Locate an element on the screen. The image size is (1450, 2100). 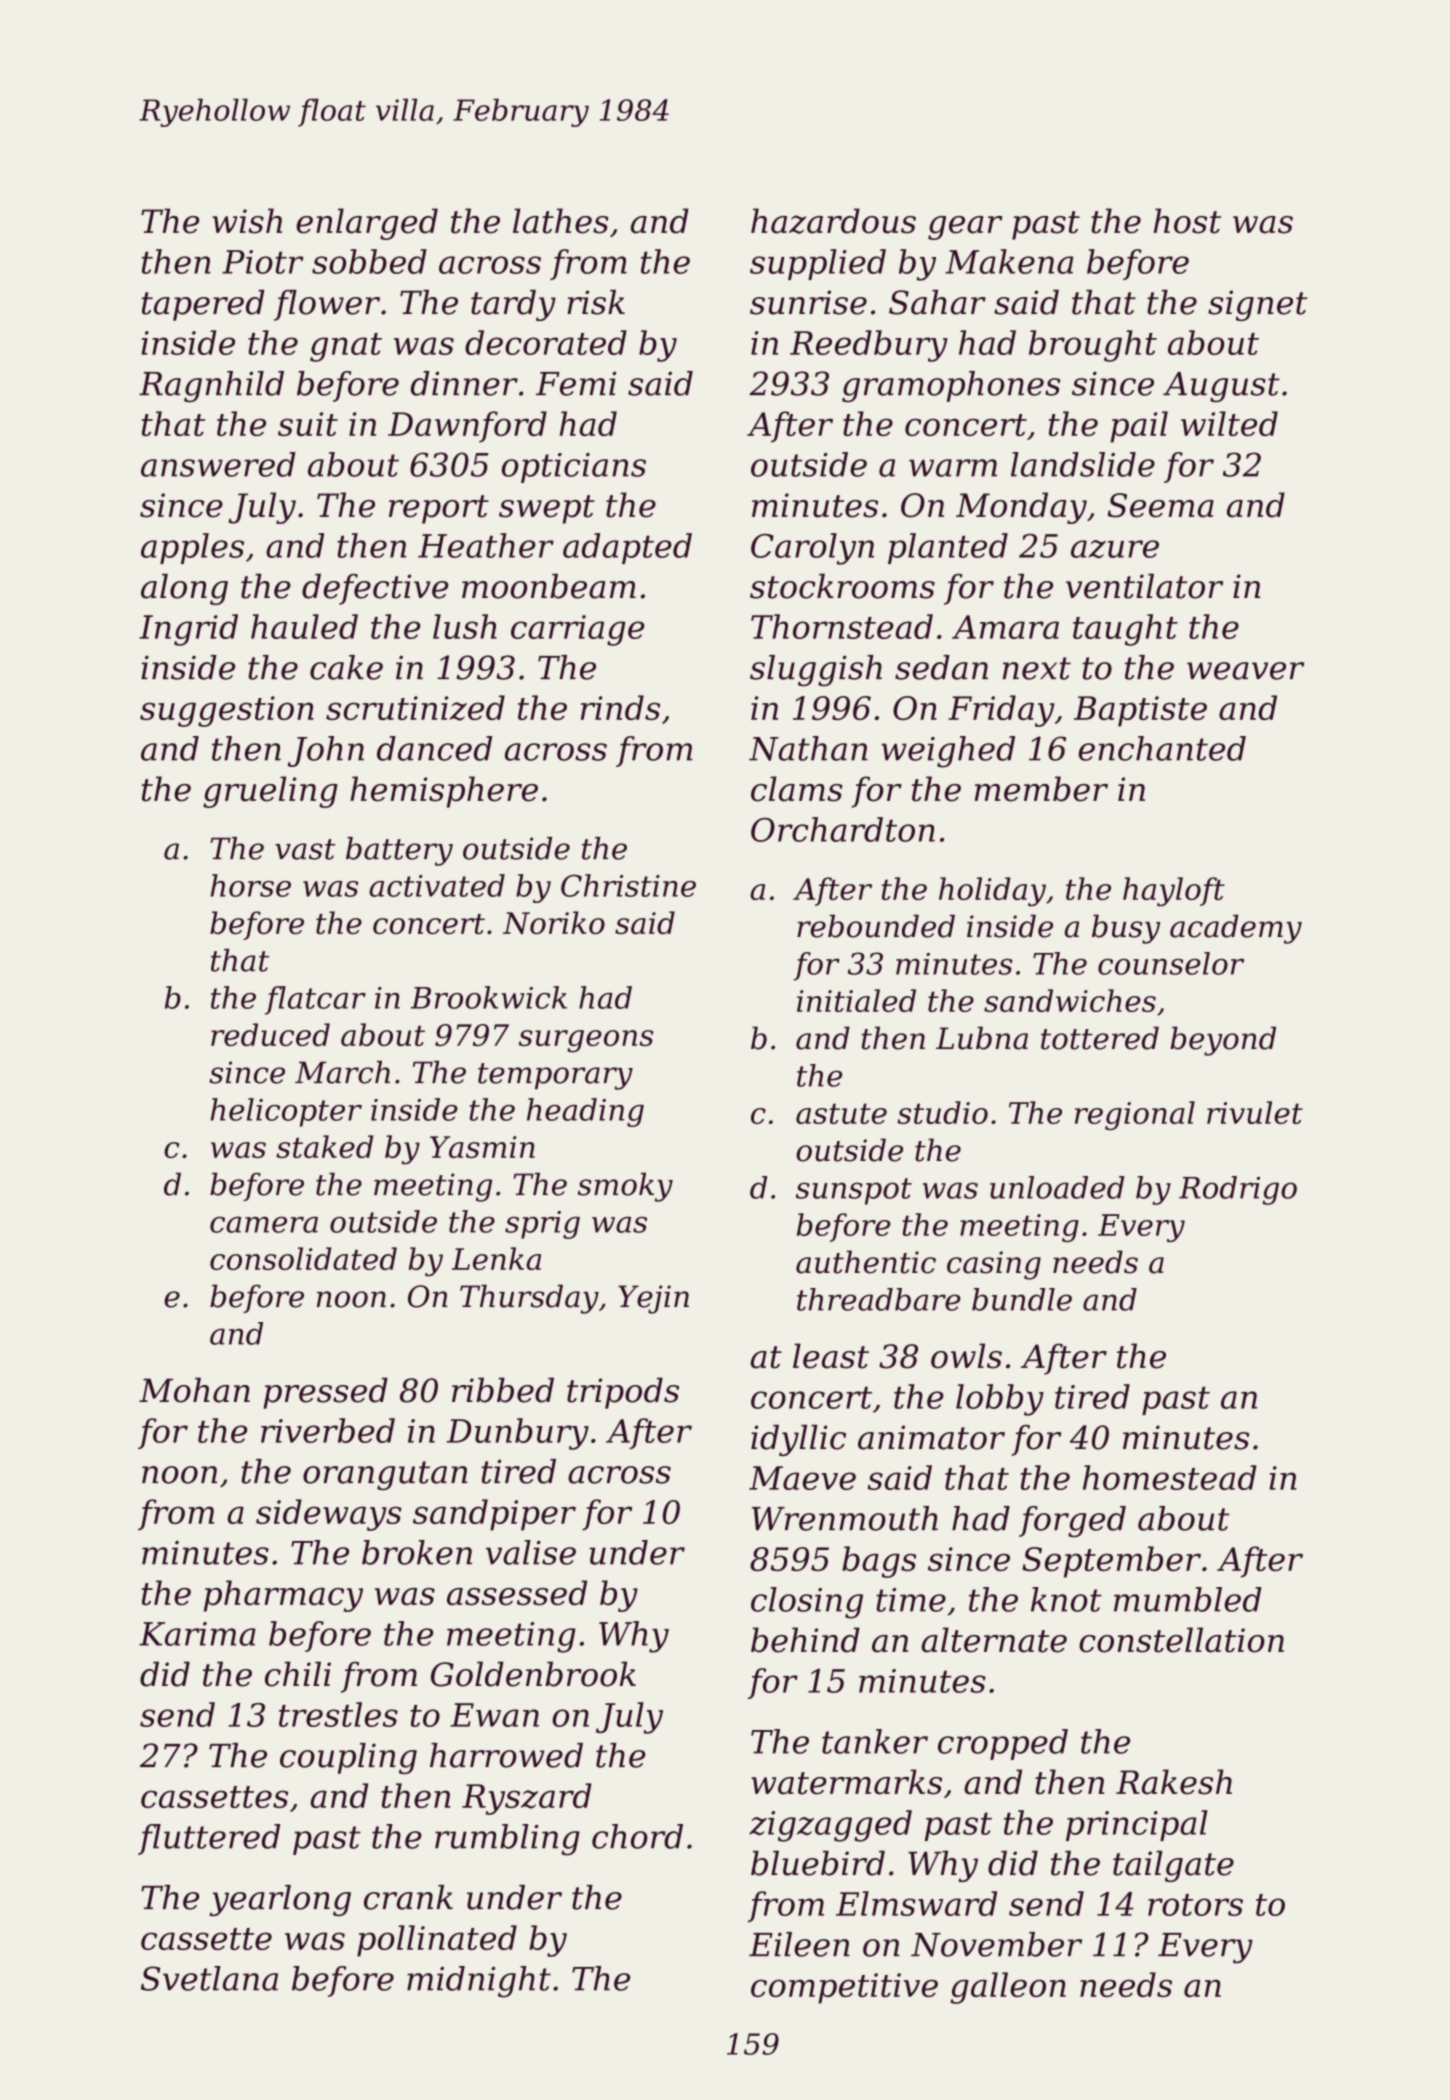
hazardous is located at coordinates (833, 221).
